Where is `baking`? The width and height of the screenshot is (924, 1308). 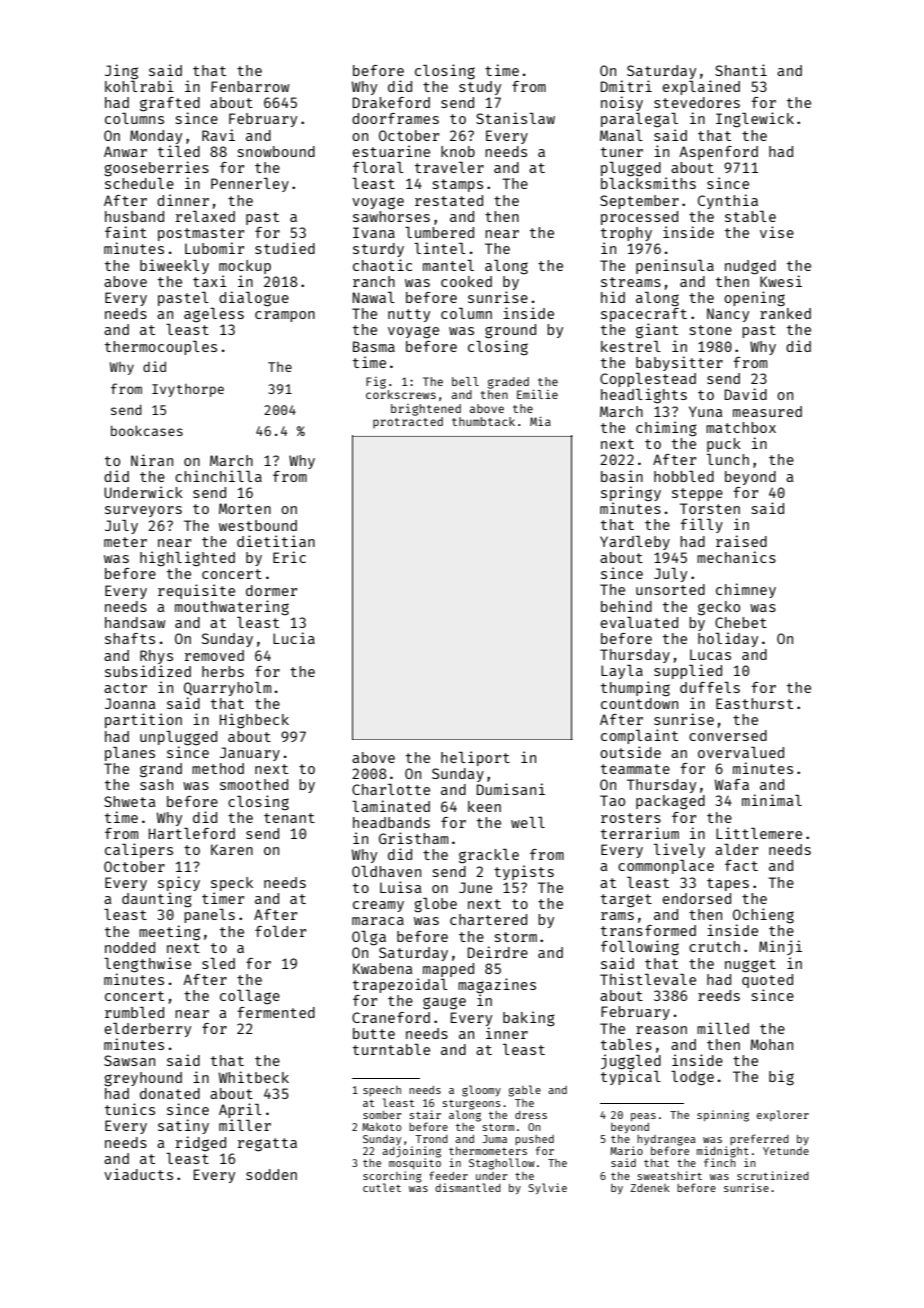
baking is located at coordinates (529, 1018).
